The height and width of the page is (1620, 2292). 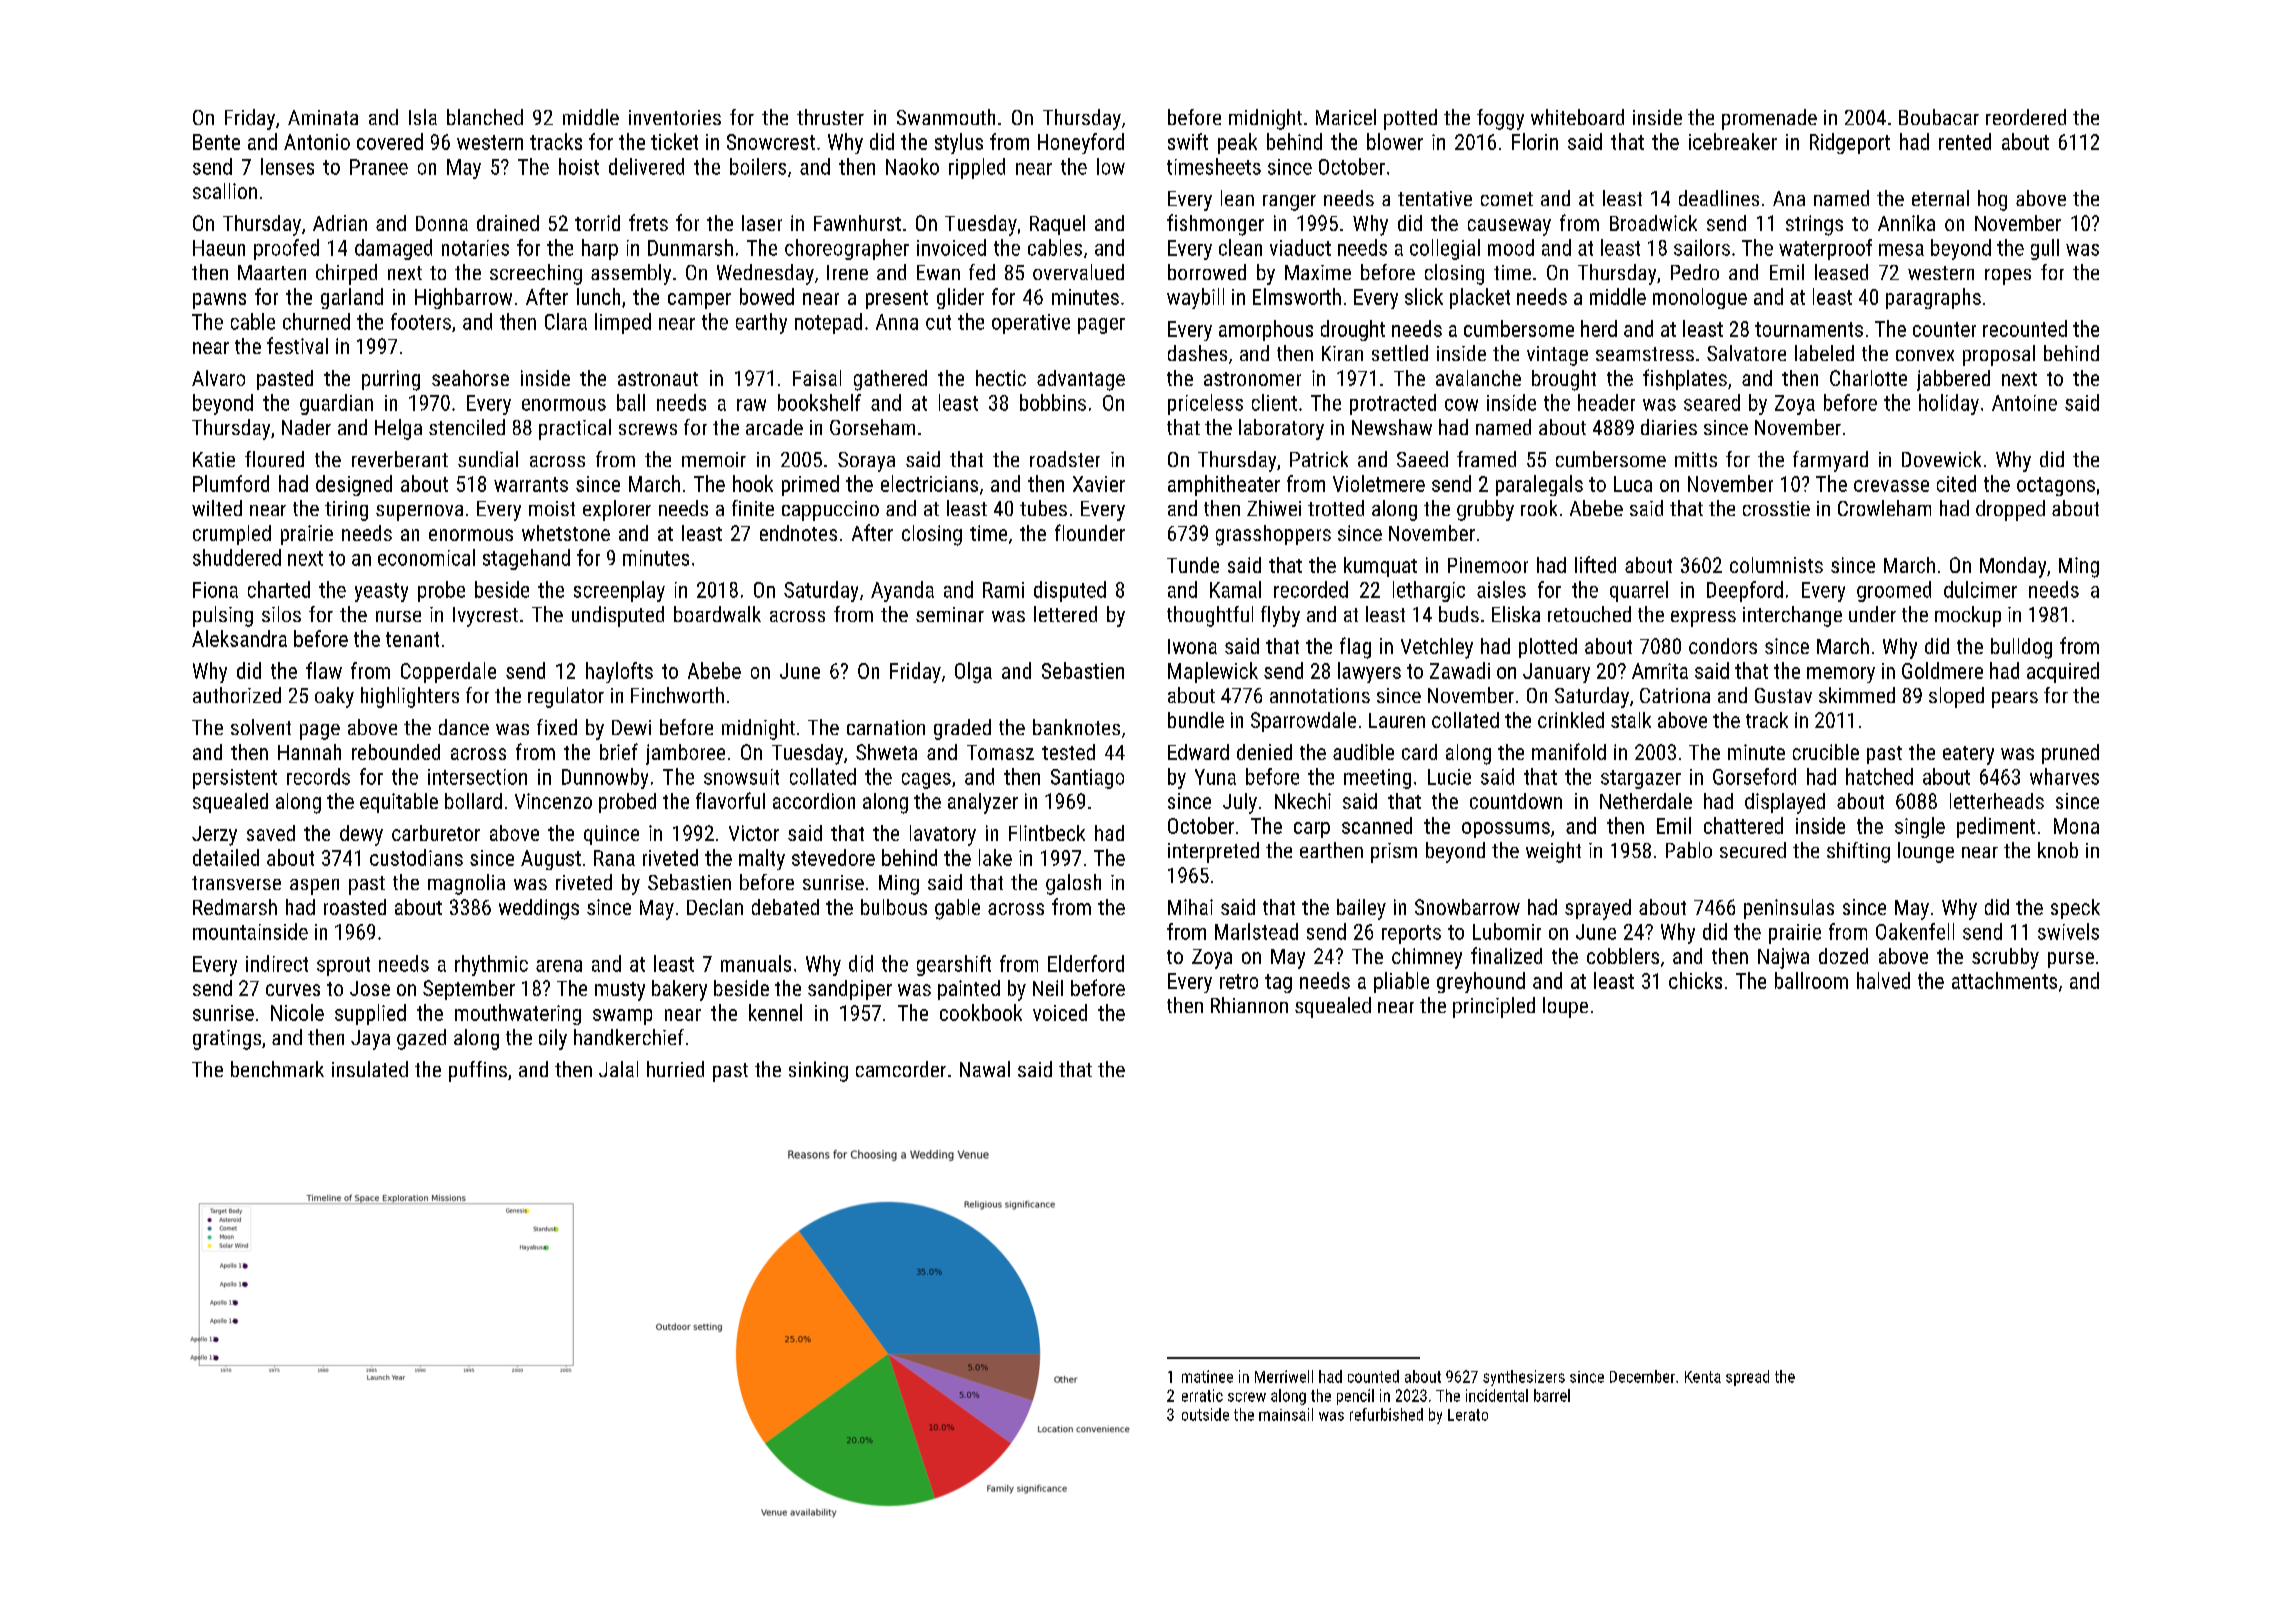 What do you see at coordinates (508, 223) in the page?
I see `drained` at bounding box center [508, 223].
